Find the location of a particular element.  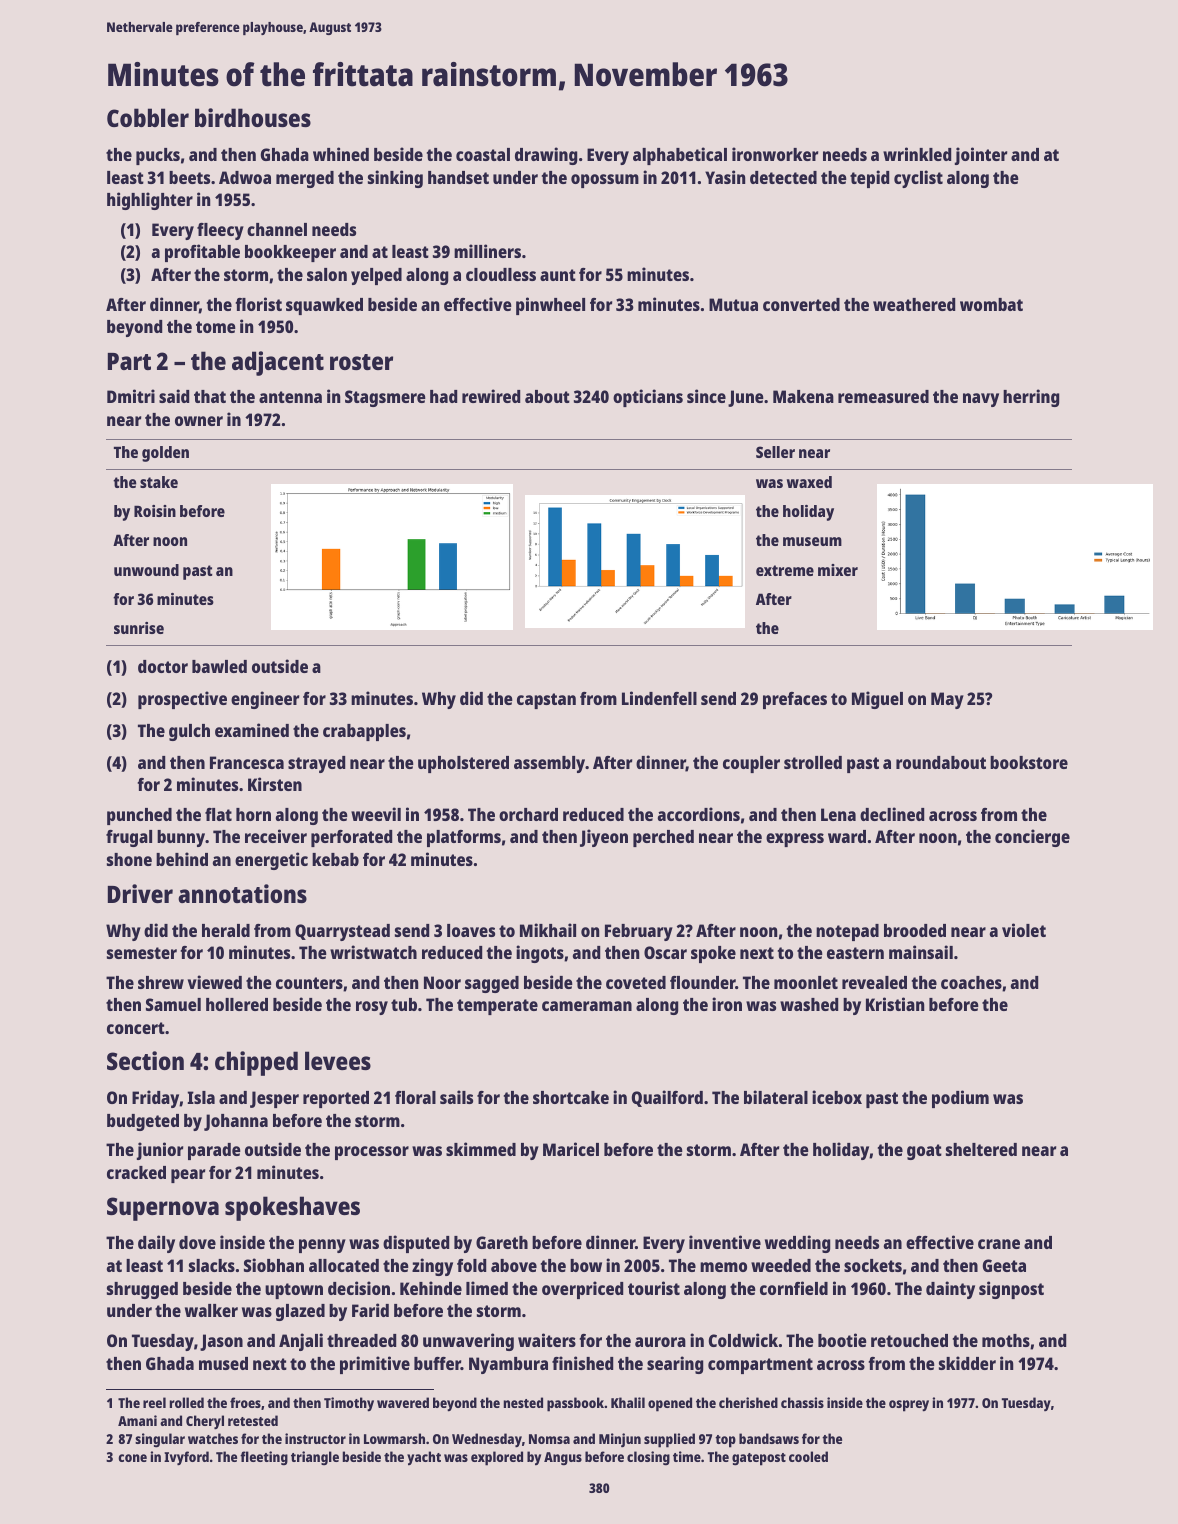

concierge is located at coordinates (1032, 838).
